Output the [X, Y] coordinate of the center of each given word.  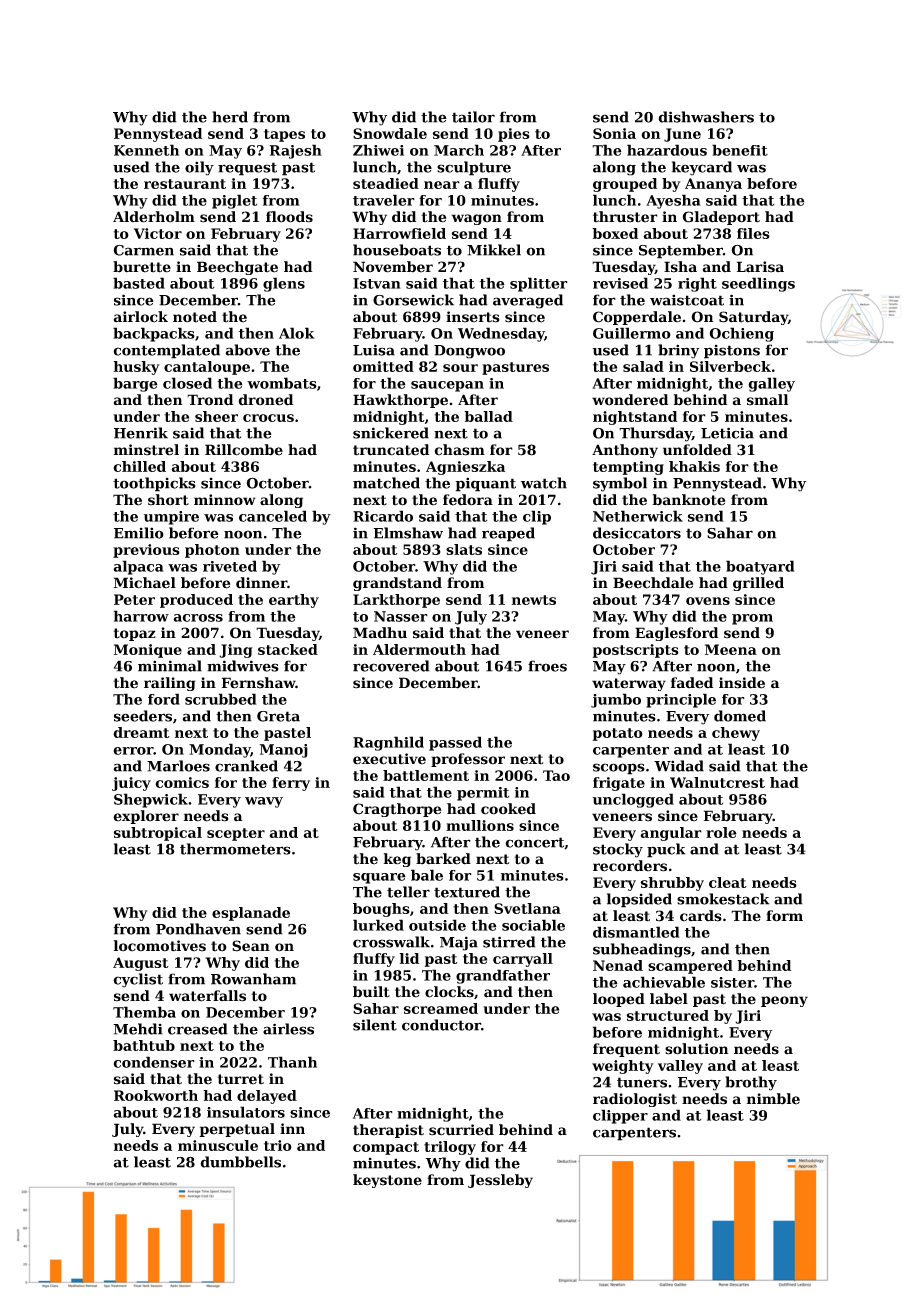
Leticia [727, 433]
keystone [387, 1181]
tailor [473, 117]
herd [230, 117]
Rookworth [156, 1095]
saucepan [447, 386]
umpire [171, 518]
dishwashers [706, 117]
